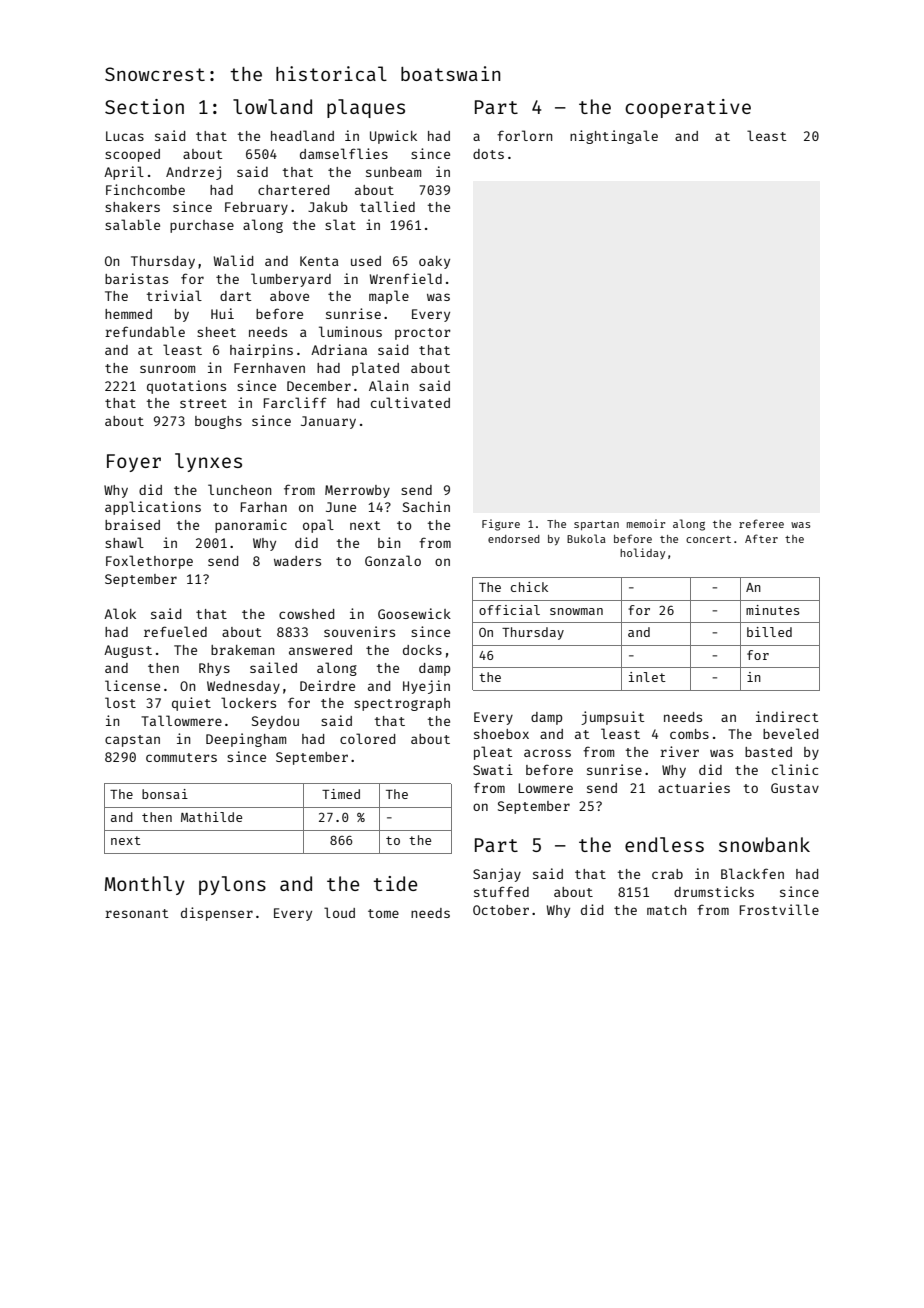 The image size is (924, 1308). What do you see at coordinates (647, 677) in the screenshot?
I see `inlet` at bounding box center [647, 677].
